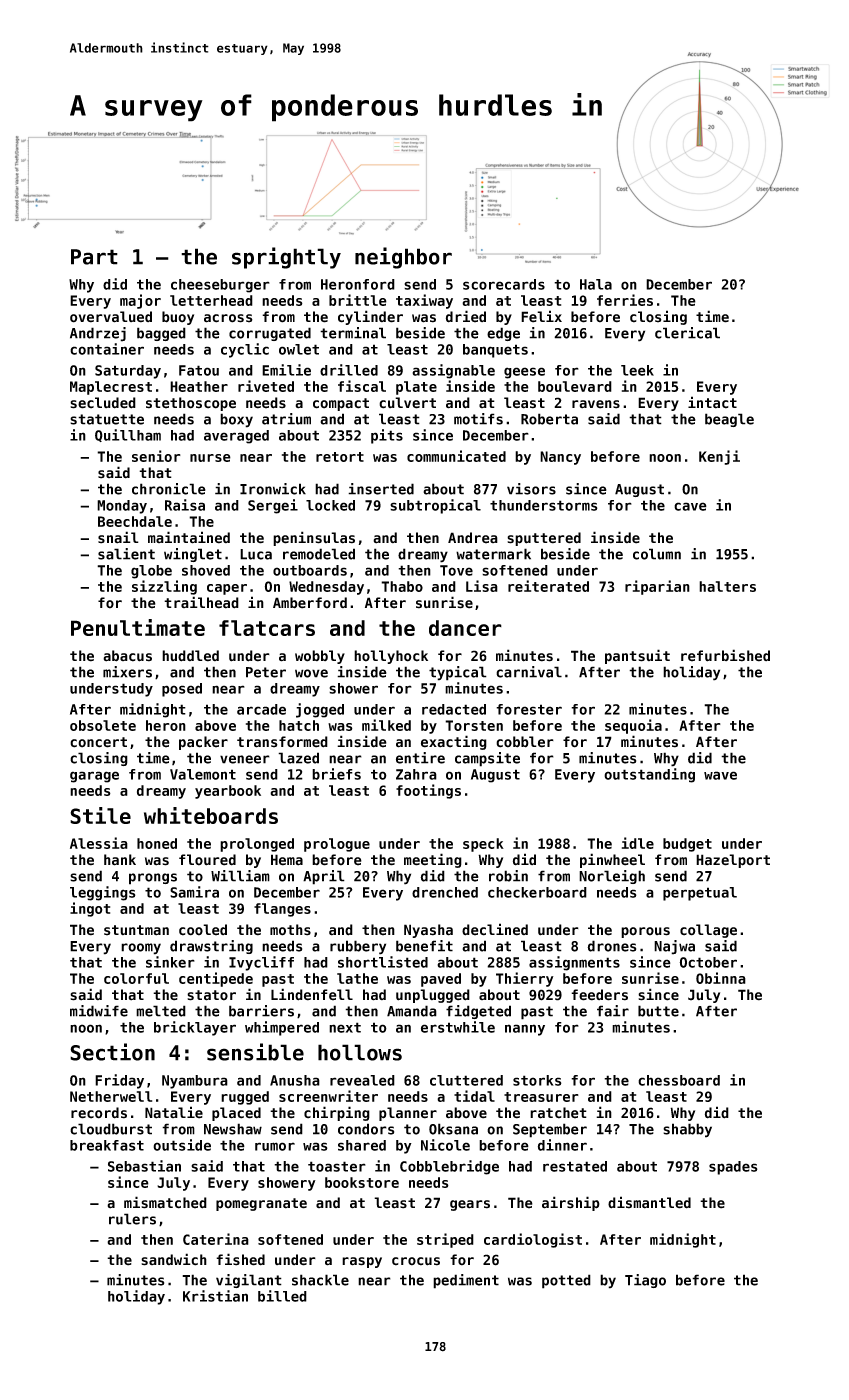 The height and width of the screenshot is (1400, 849). I want to click on neighbor, so click(403, 258).
